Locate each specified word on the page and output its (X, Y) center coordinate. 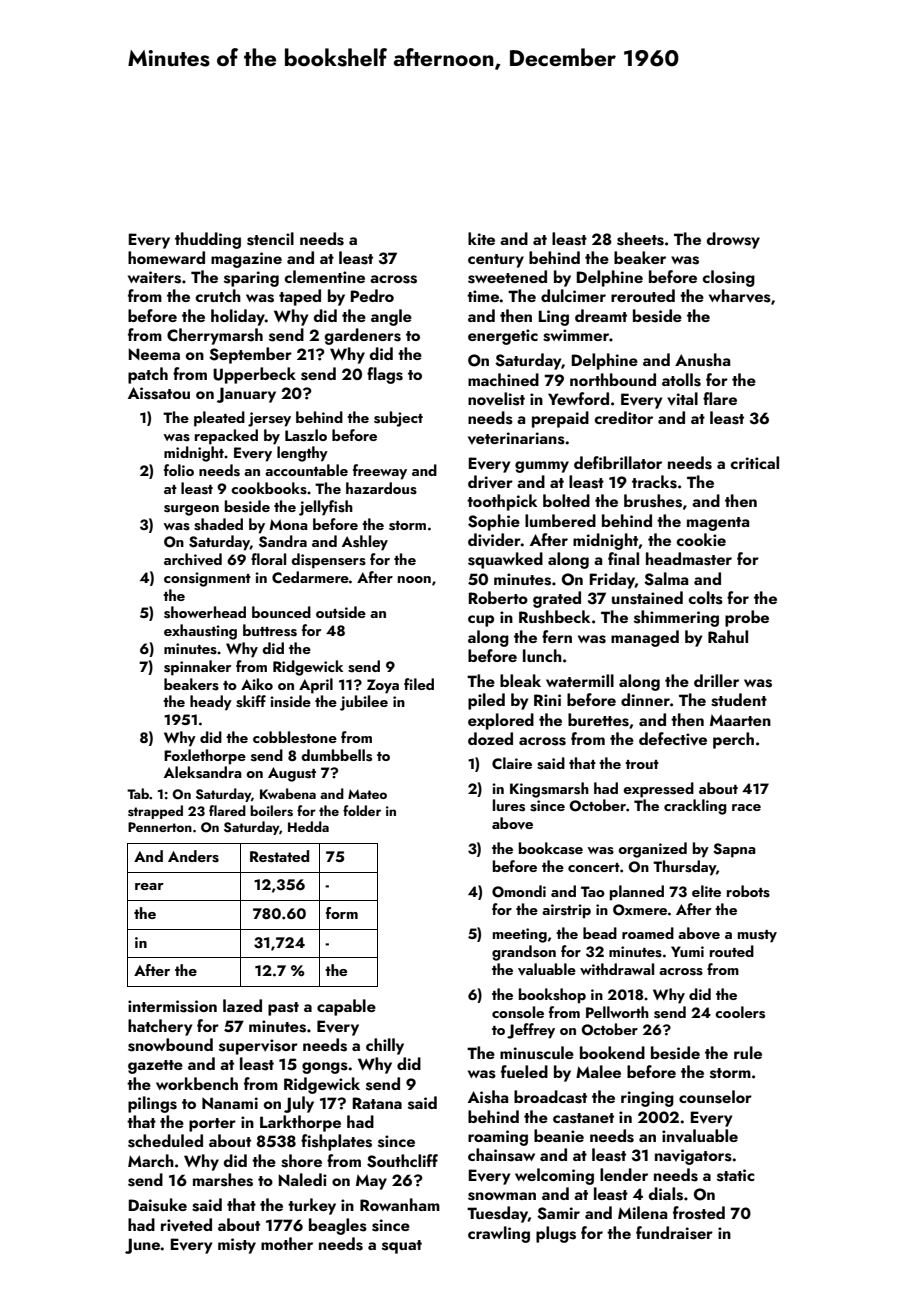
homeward (166, 257)
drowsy (733, 240)
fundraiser (674, 1233)
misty (237, 1246)
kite (481, 238)
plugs (556, 1234)
